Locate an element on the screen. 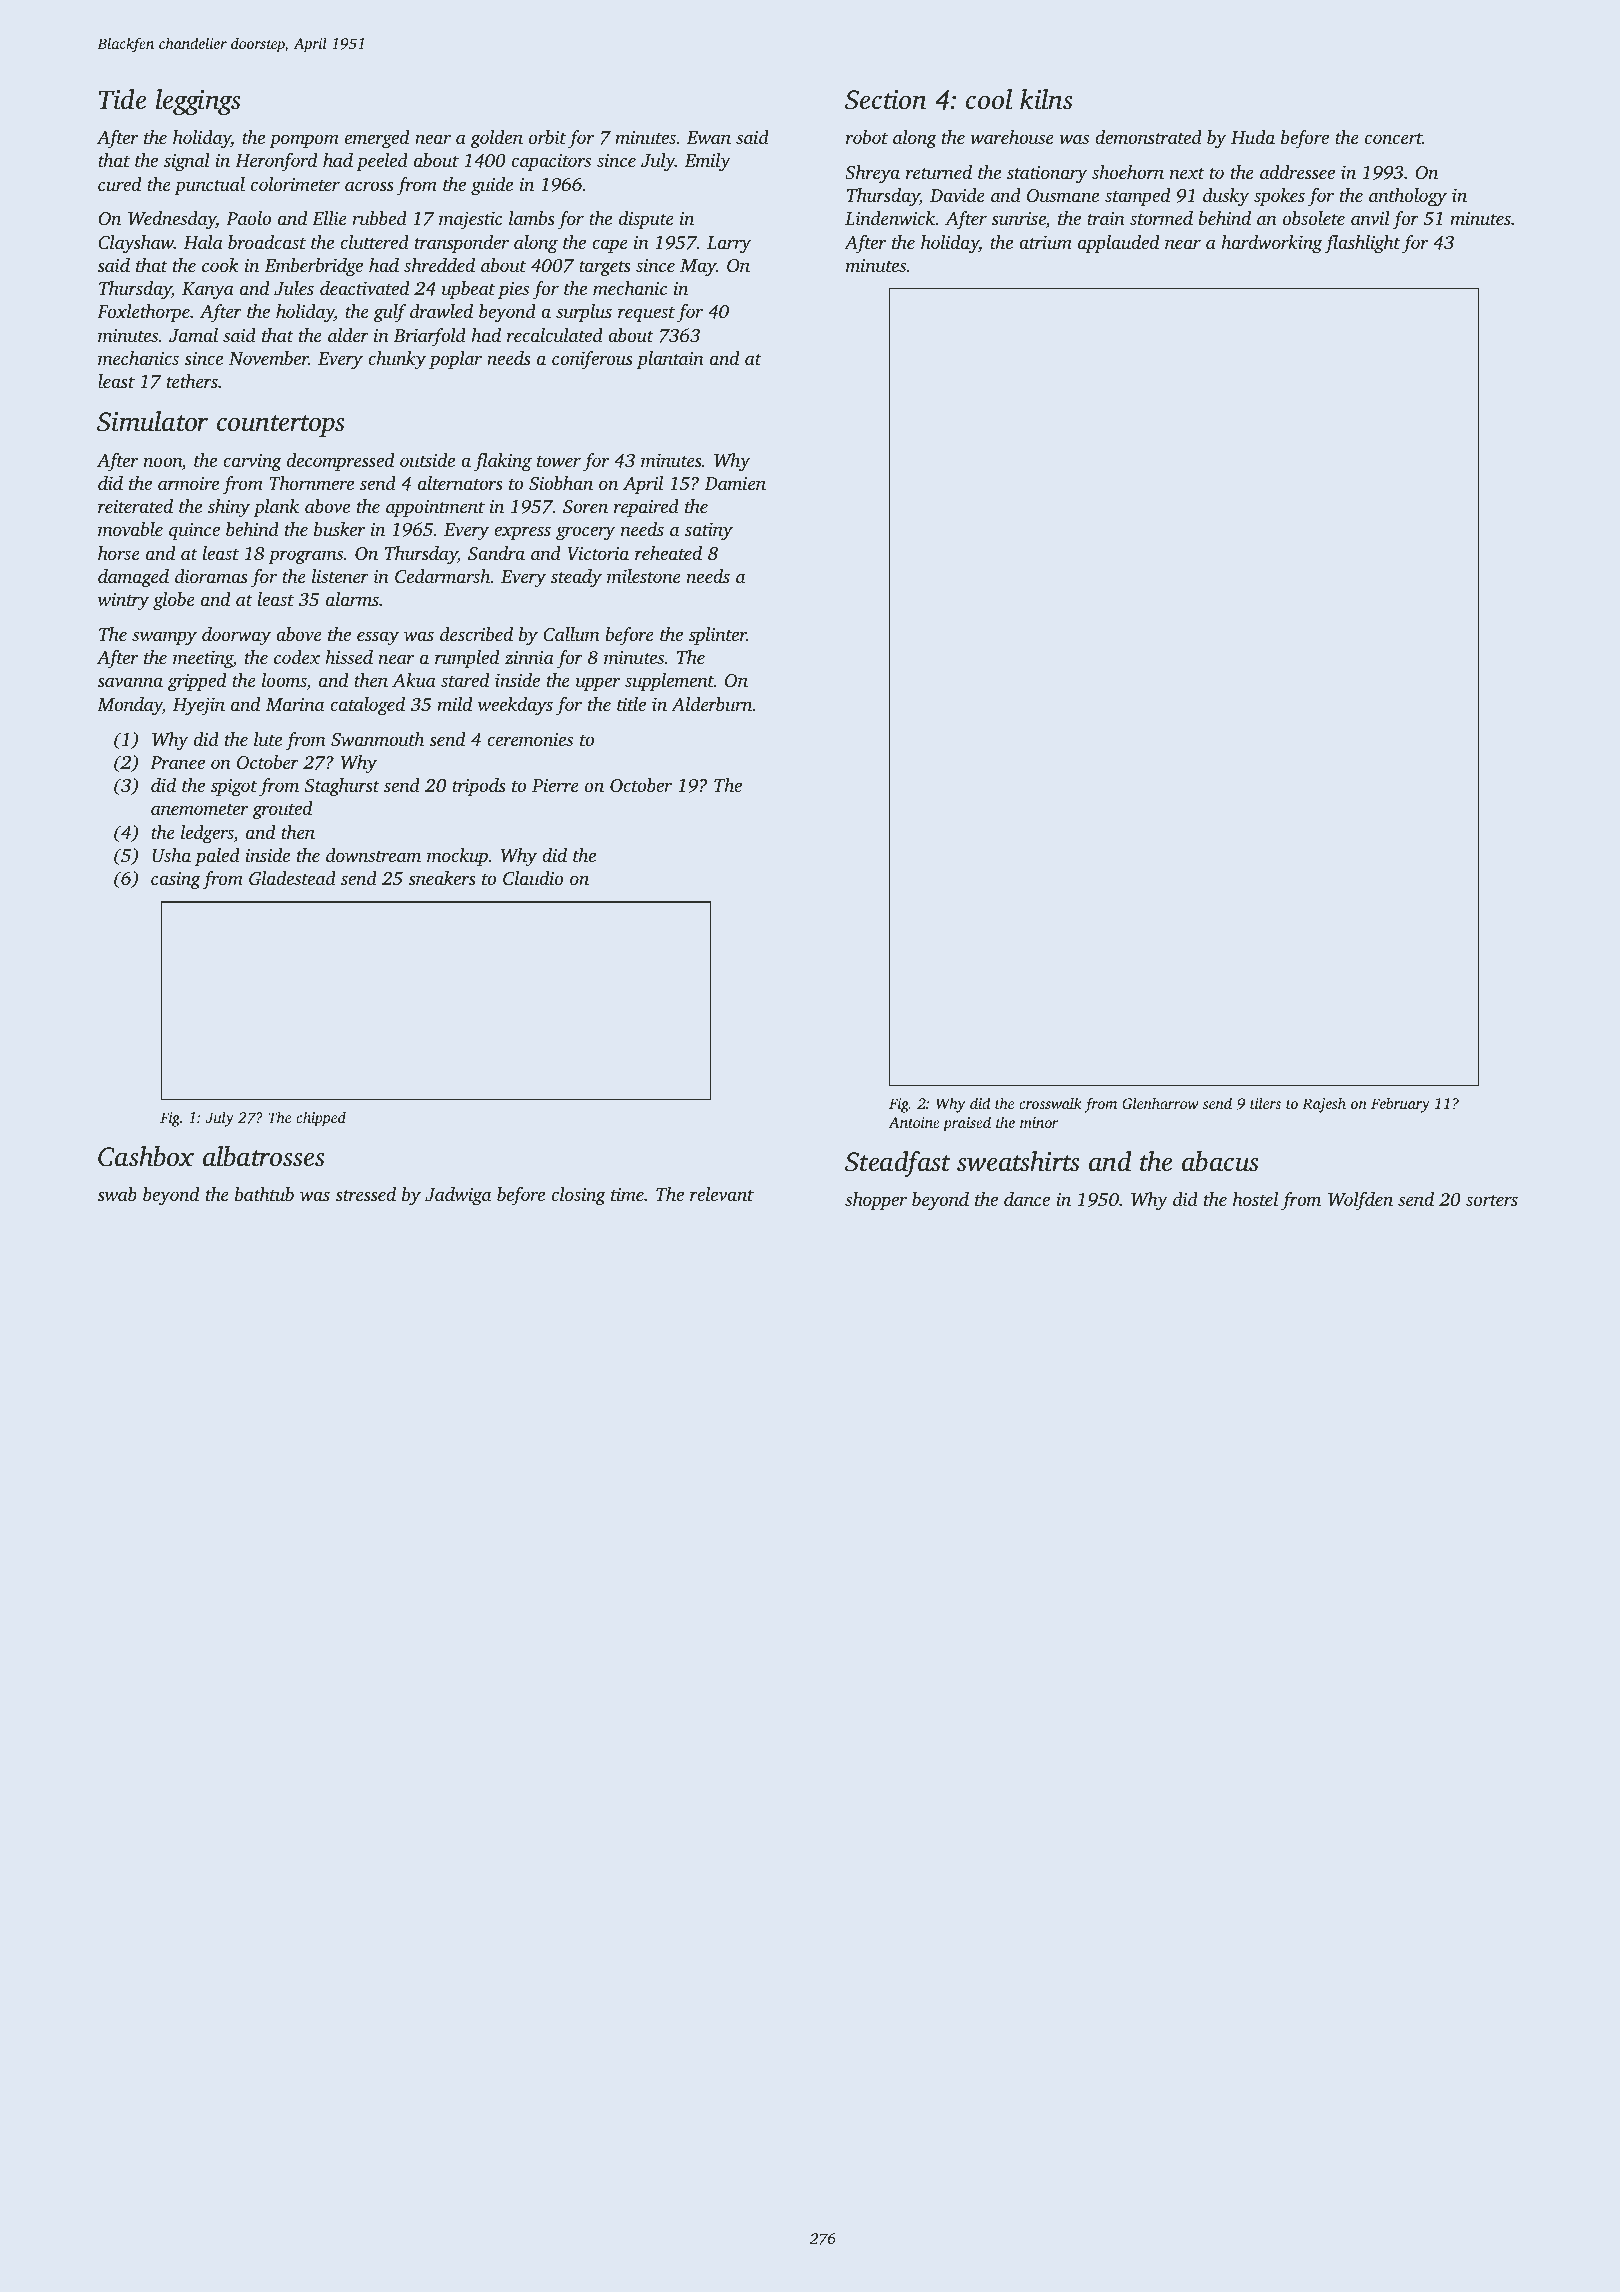 The image size is (1620, 2292). robot is located at coordinates (867, 137).
